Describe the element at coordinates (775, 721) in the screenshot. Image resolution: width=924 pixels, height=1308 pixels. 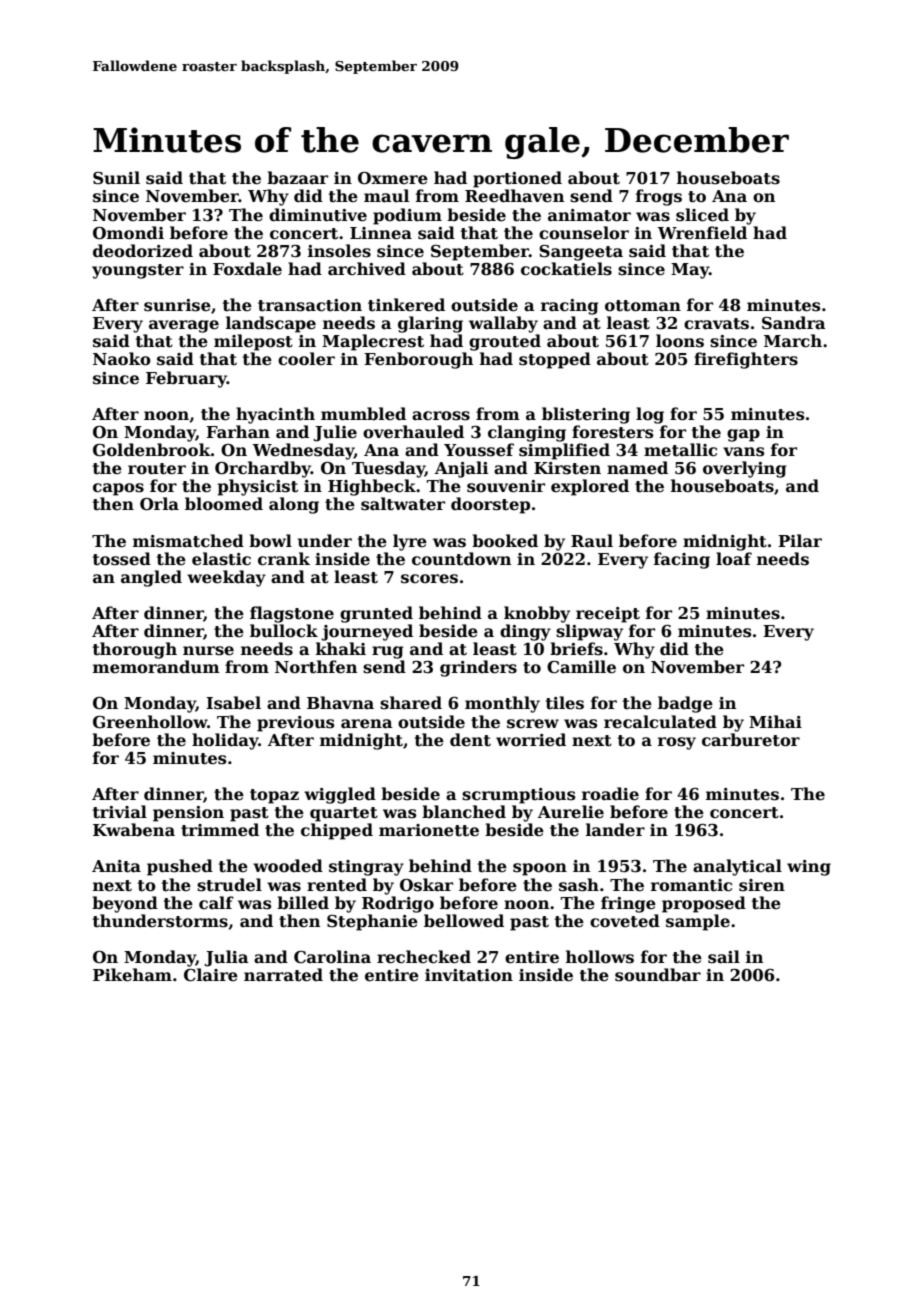
I see `Mihai` at that location.
